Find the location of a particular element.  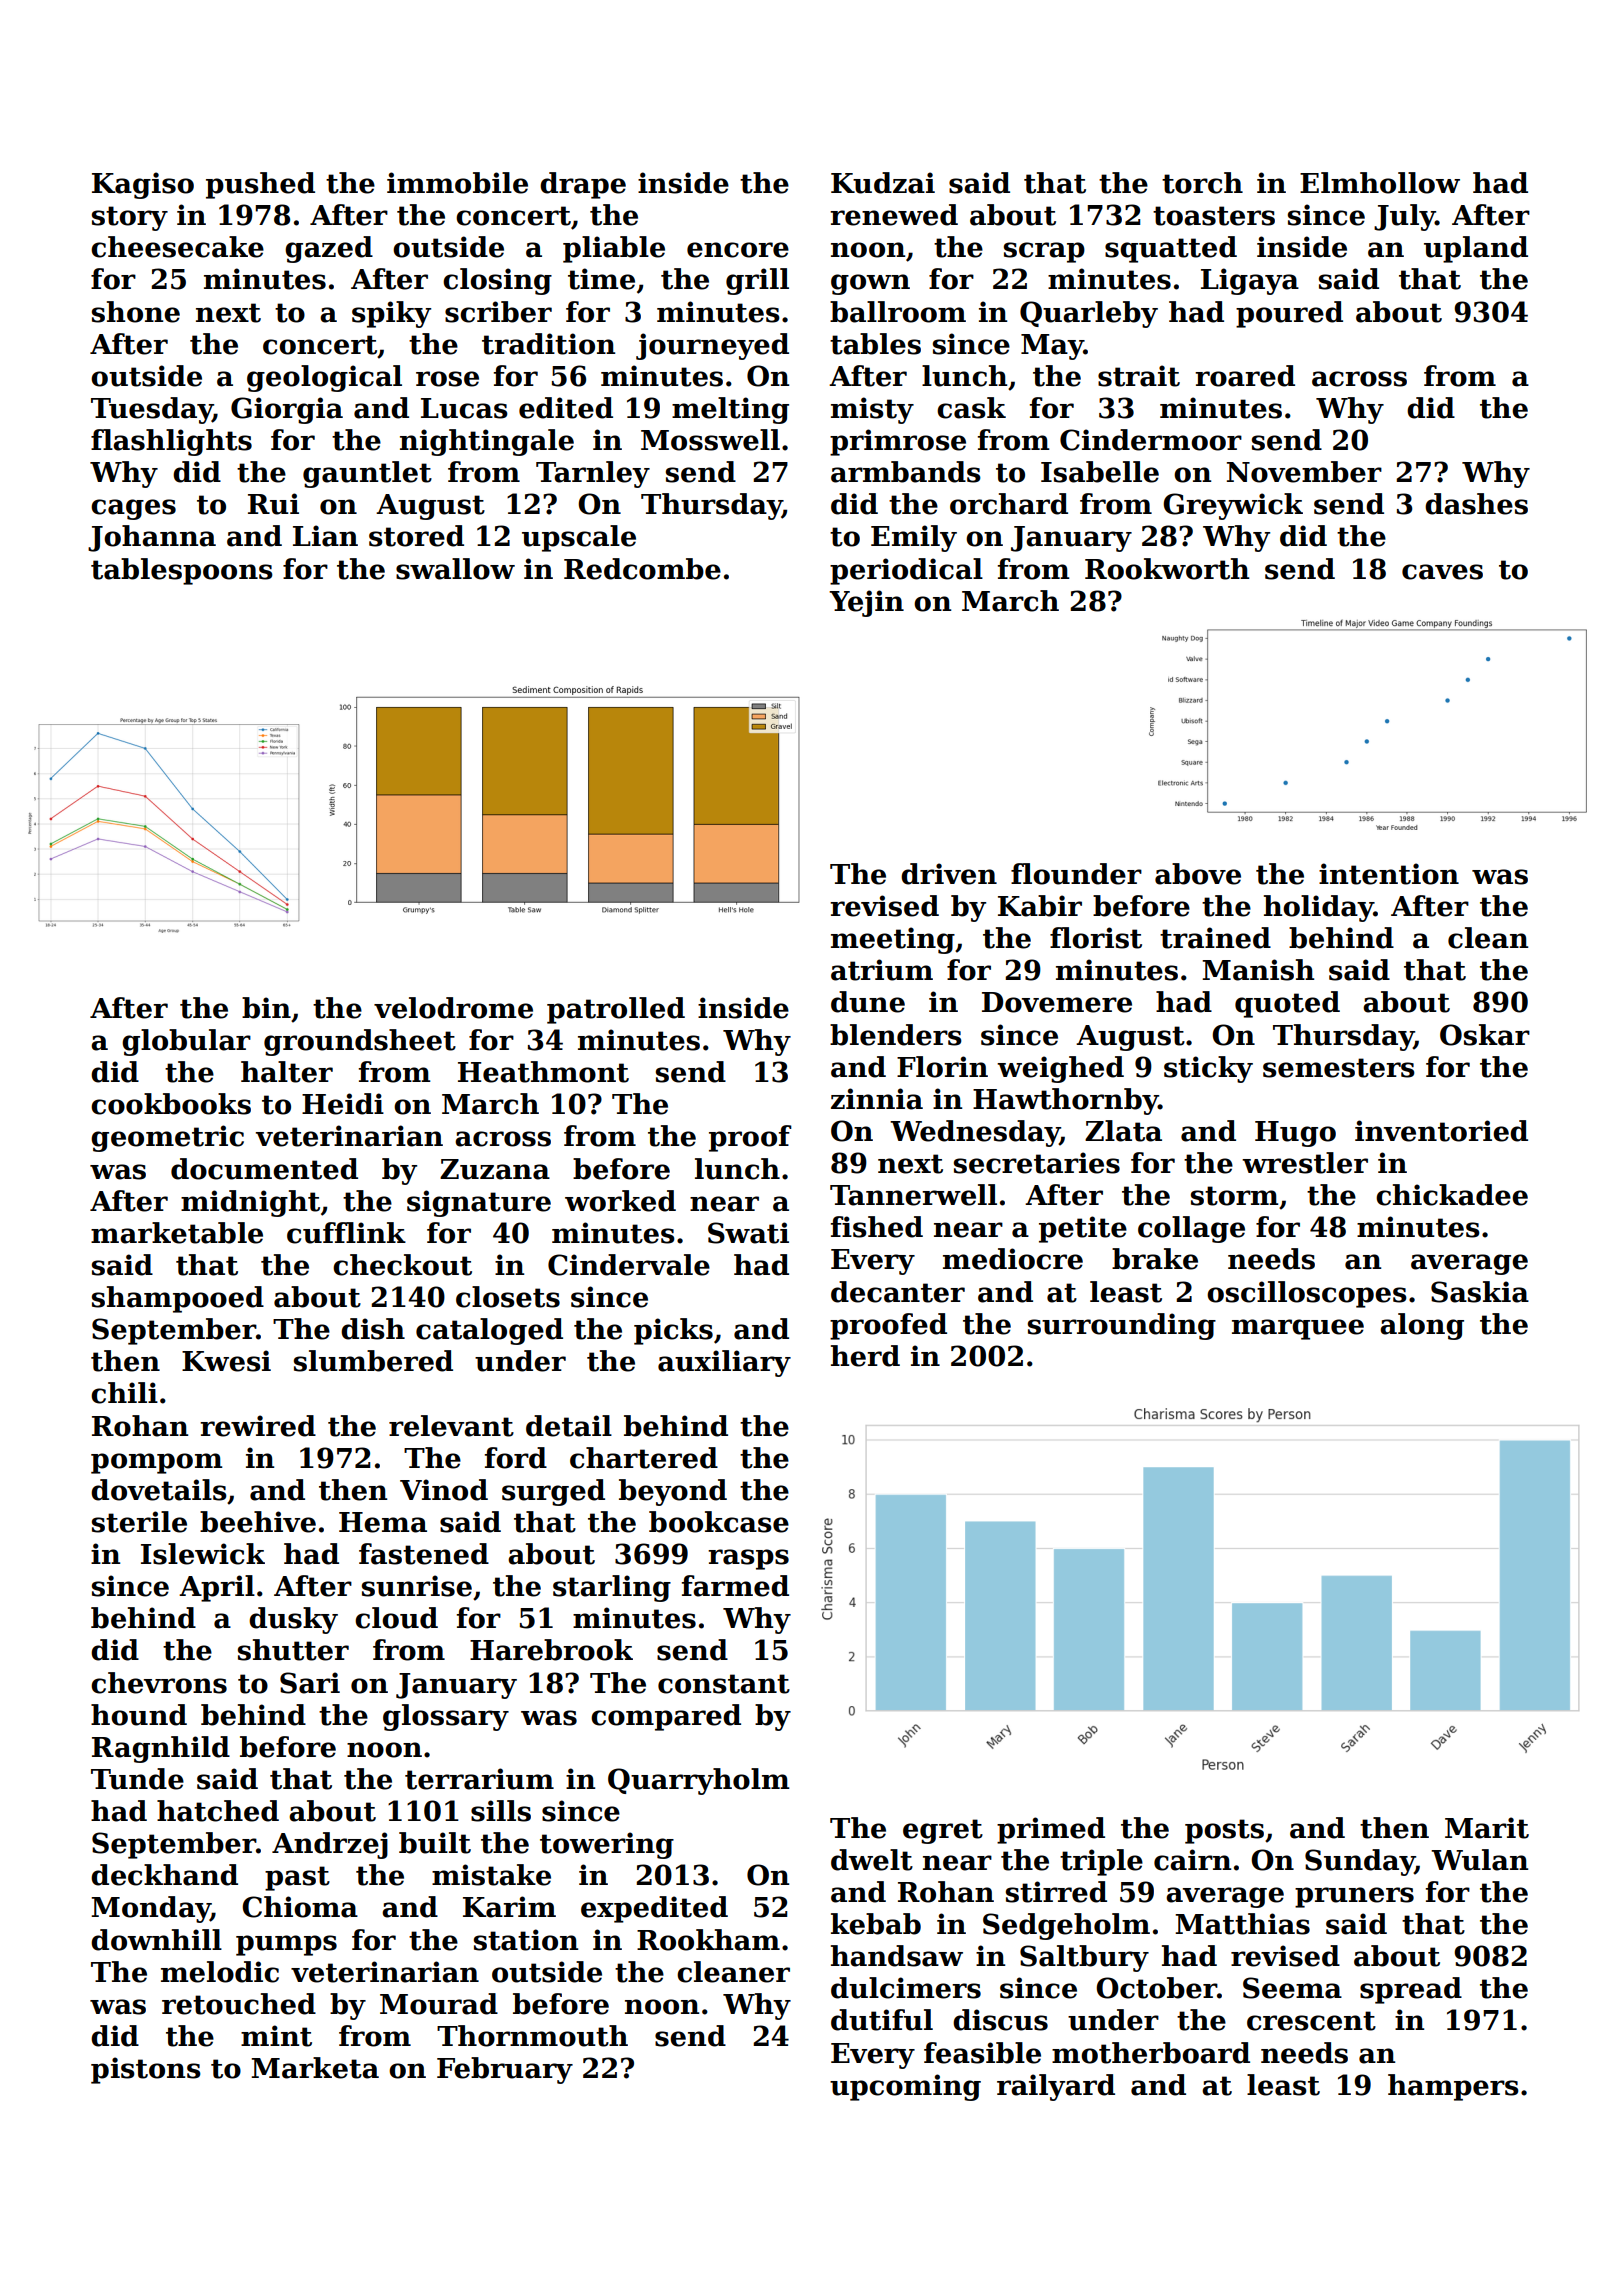

pistons is located at coordinates (146, 2070).
